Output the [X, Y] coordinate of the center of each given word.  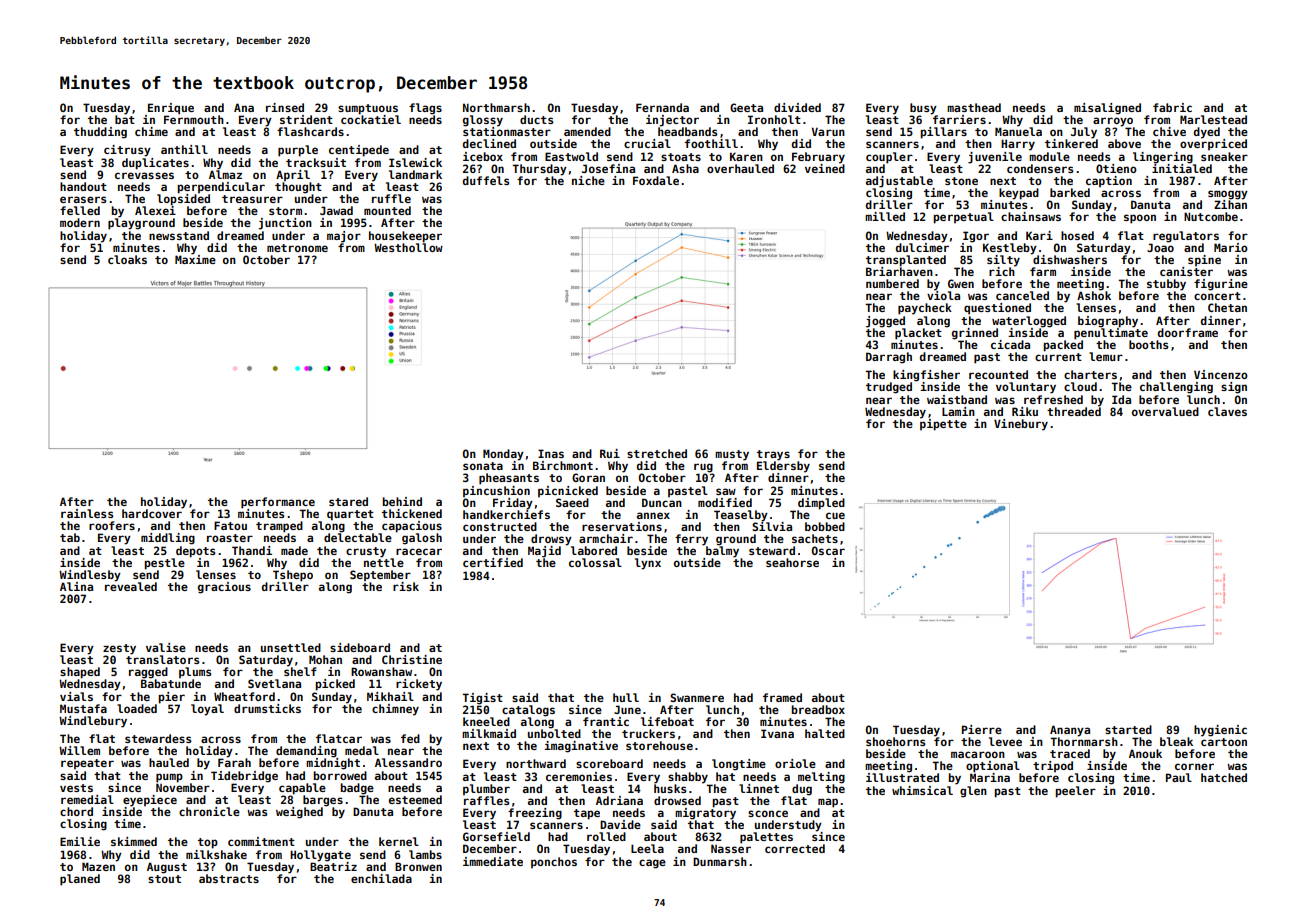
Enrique [171, 109]
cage [652, 864]
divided [797, 107]
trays [773, 455]
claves [1227, 411]
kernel [399, 841]
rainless [87, 513]
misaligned [1107, 109]
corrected [795, 848]
